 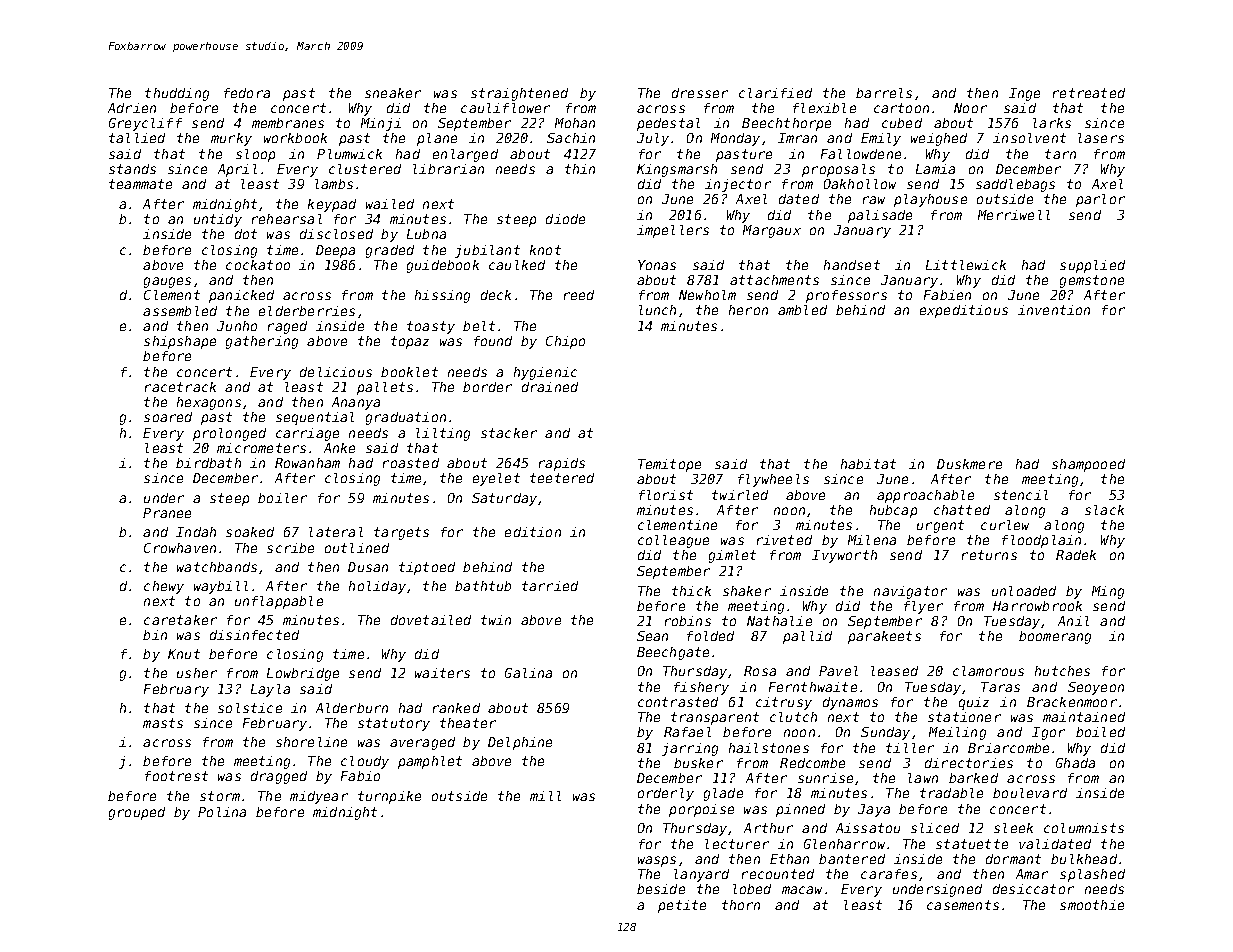 I want to click on tarried, so click(x=550, y=586).
